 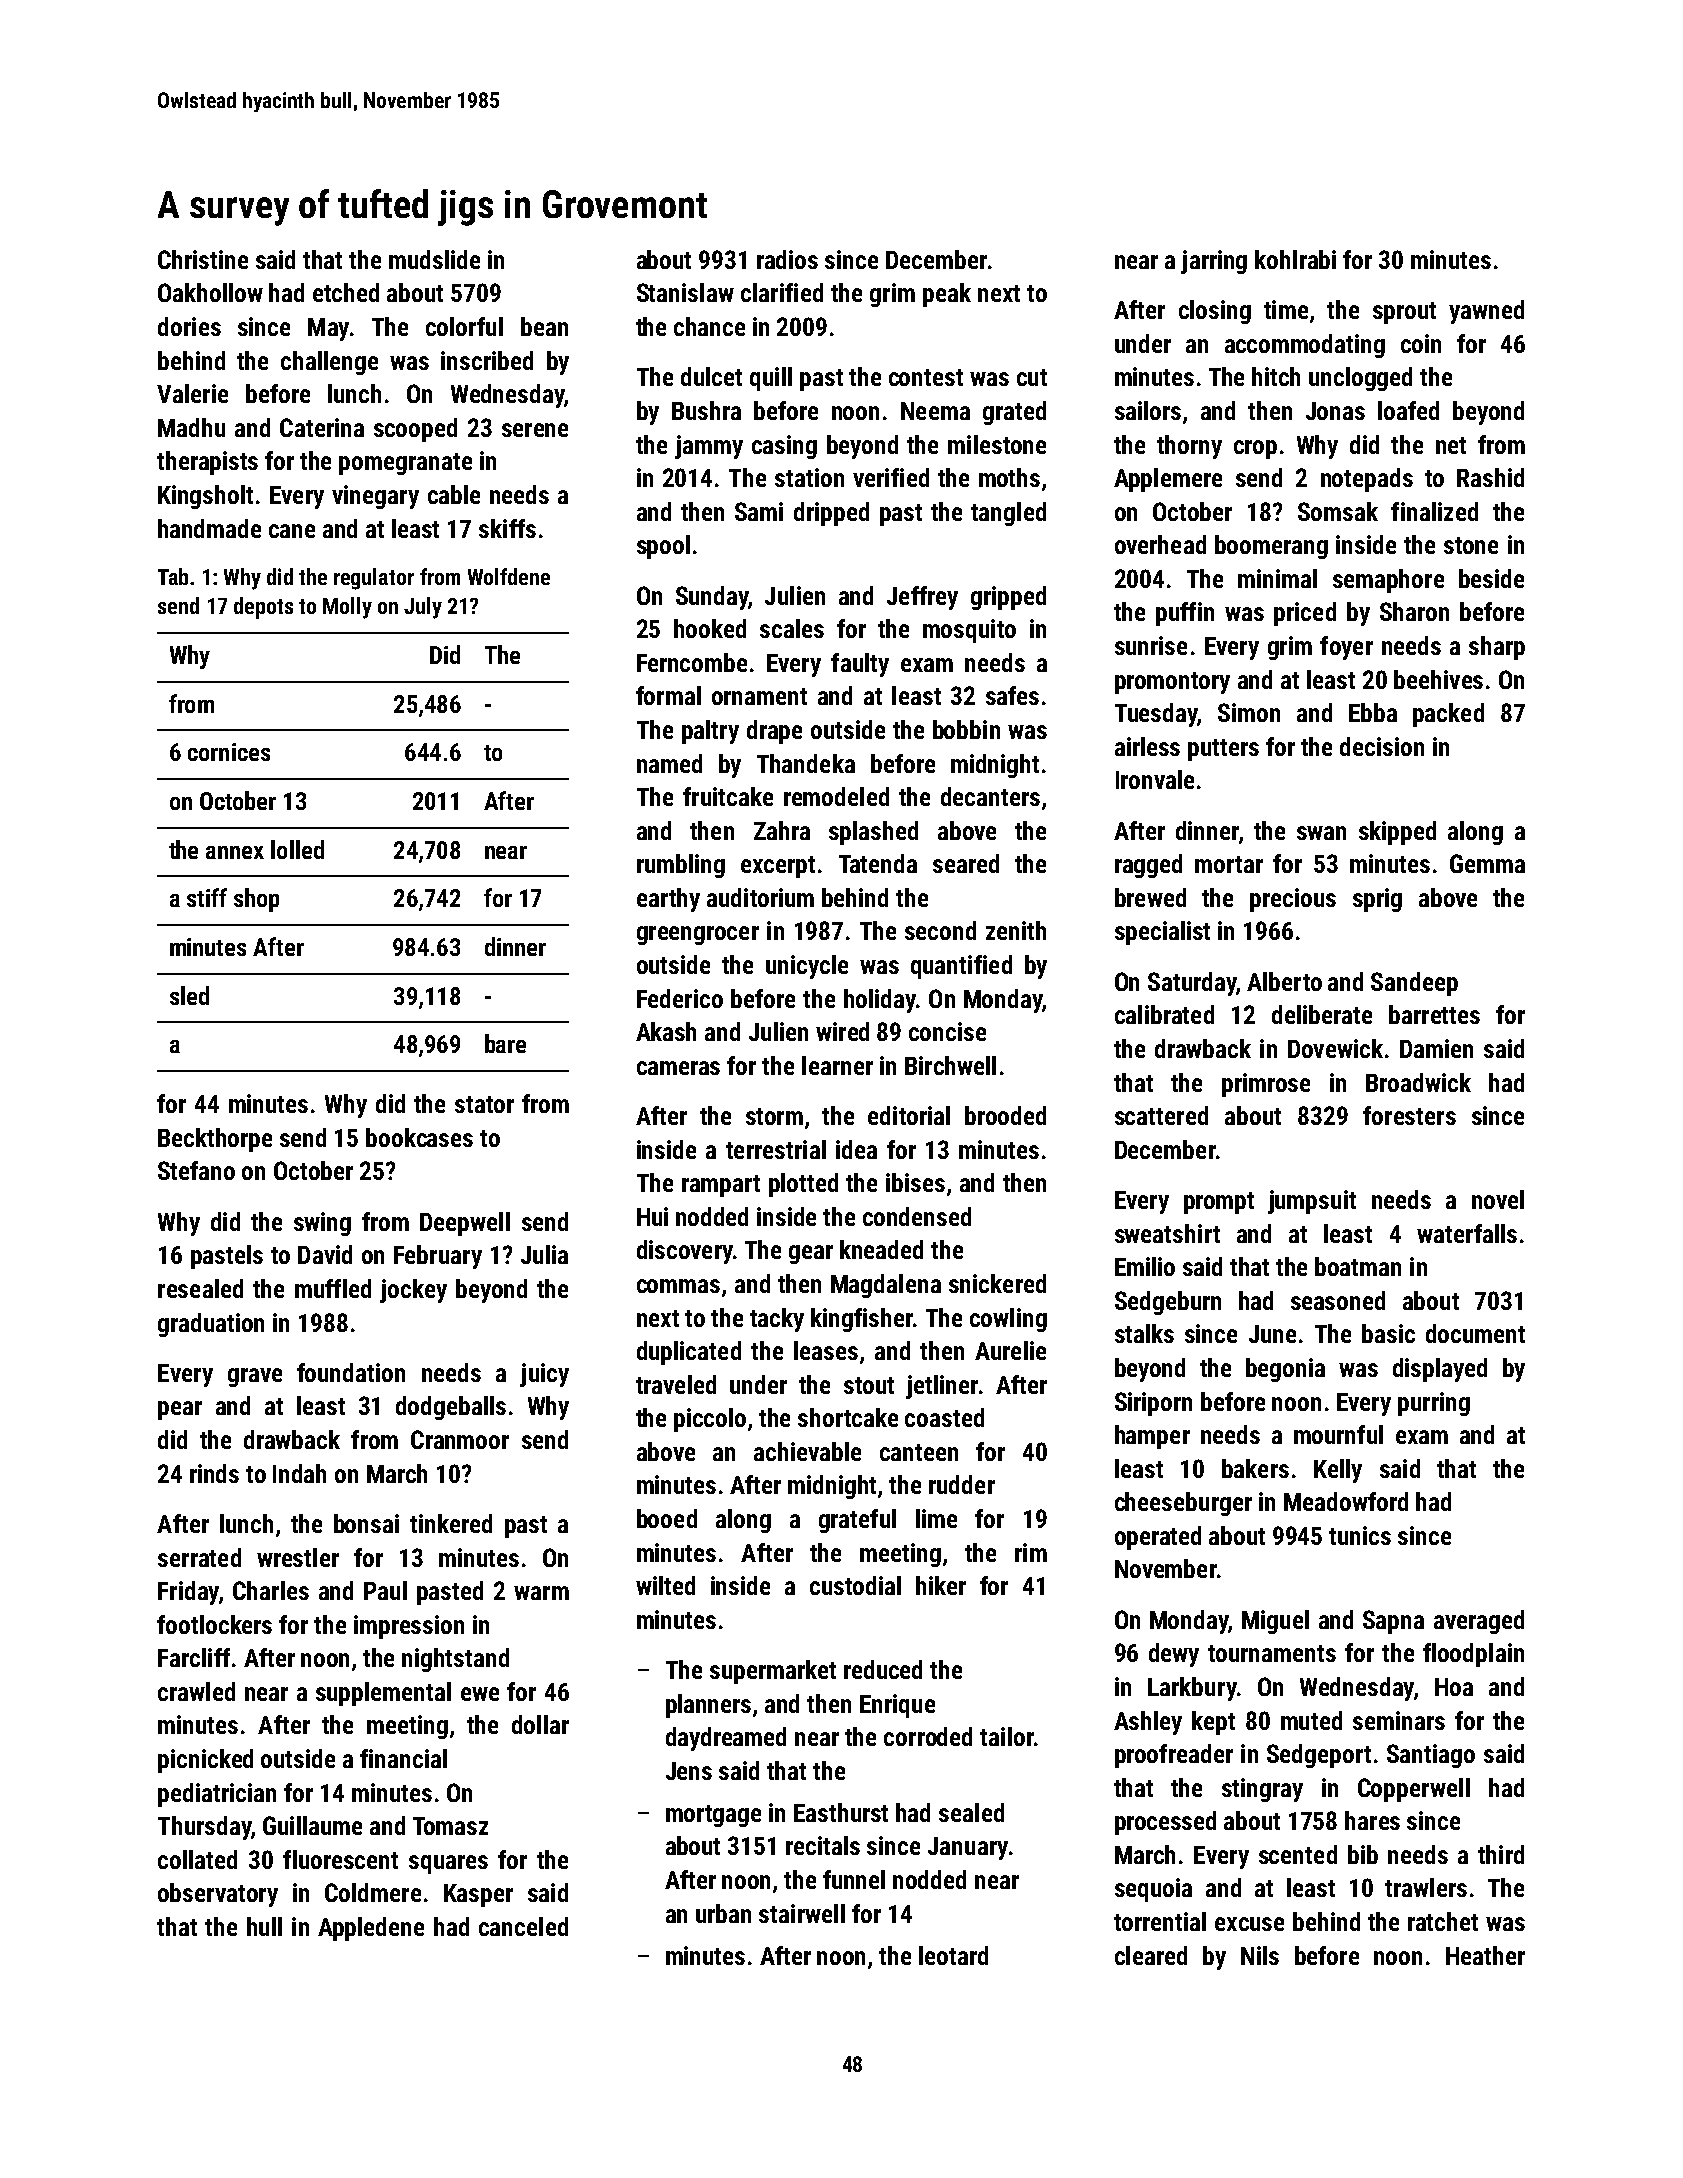 I want to click on idea, so click(x=856, y=1149).
